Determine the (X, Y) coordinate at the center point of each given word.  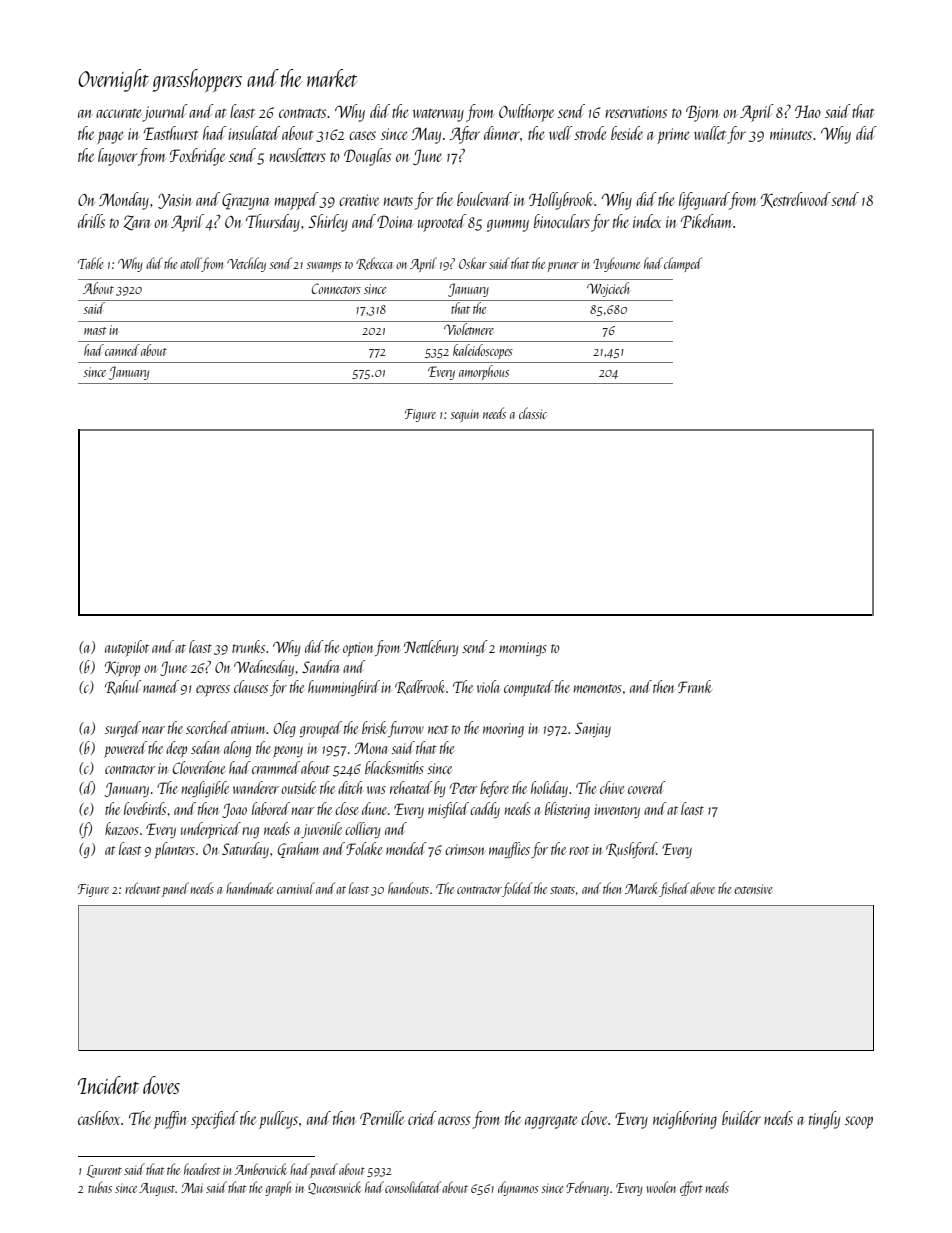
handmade (250, 888)
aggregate (551, 1122)
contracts (302, 113)
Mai (192, 1188)
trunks (248, 646)
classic (533, 413)
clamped (683, 264)
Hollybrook (561, 201)
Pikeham (706, 221)
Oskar (473, 263)
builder (741, 1118)
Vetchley (246, 264)
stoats (562, 890)
